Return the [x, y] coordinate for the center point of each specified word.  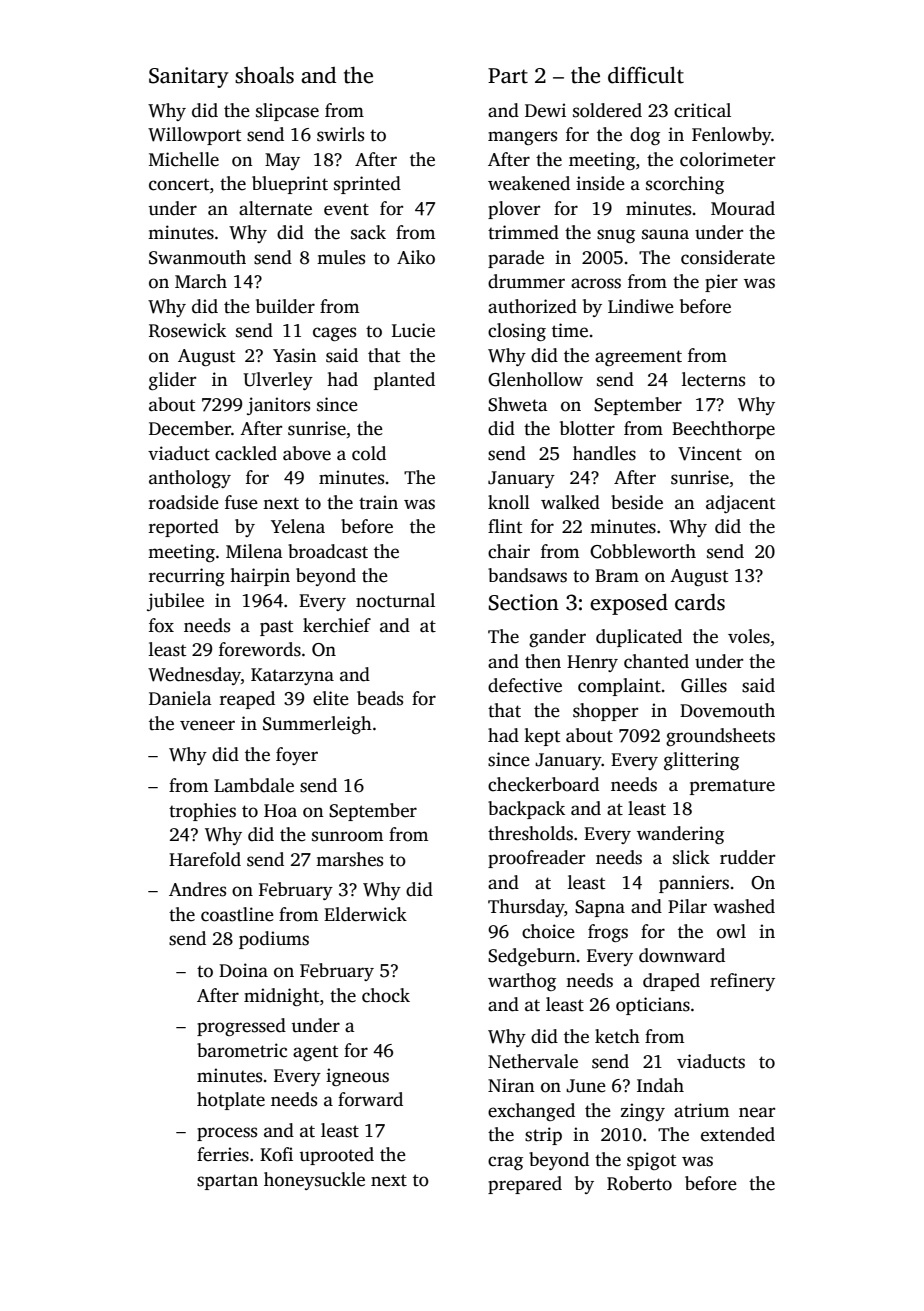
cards [700, 602]
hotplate [231, 1101]
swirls [340, 134]
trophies [202, 812]
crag [505, 1163]
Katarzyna [292, 676]
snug [616, 236]
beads [380, 698]
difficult [646, 75]
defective [525, 685]
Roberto [639, 1183]
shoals [264, 75]
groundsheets [720, 737]
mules [341, 257]
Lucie [413, 330]
